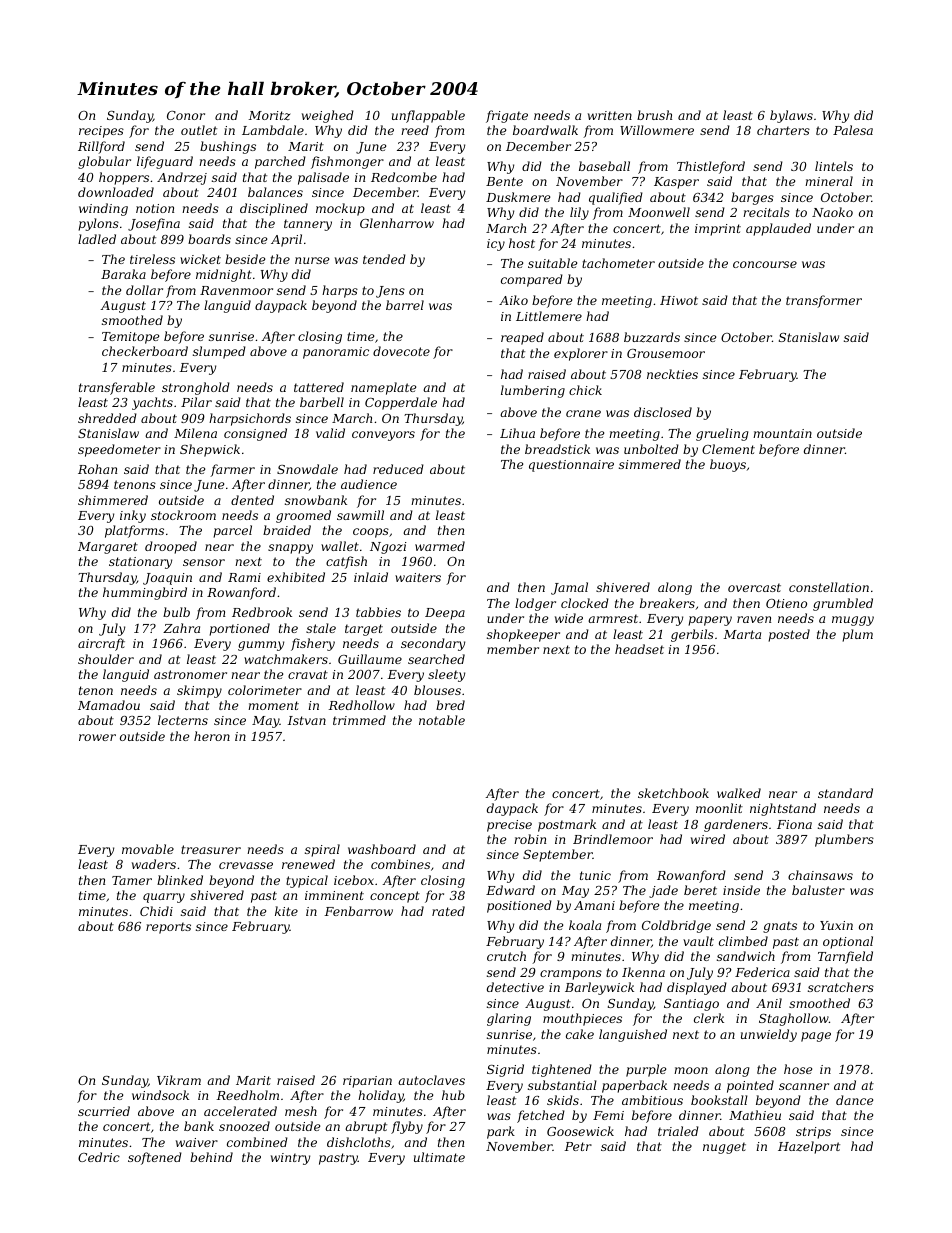 The height and width of the document is (1233, 952). I want to click on secondary, so click(433, 644).
